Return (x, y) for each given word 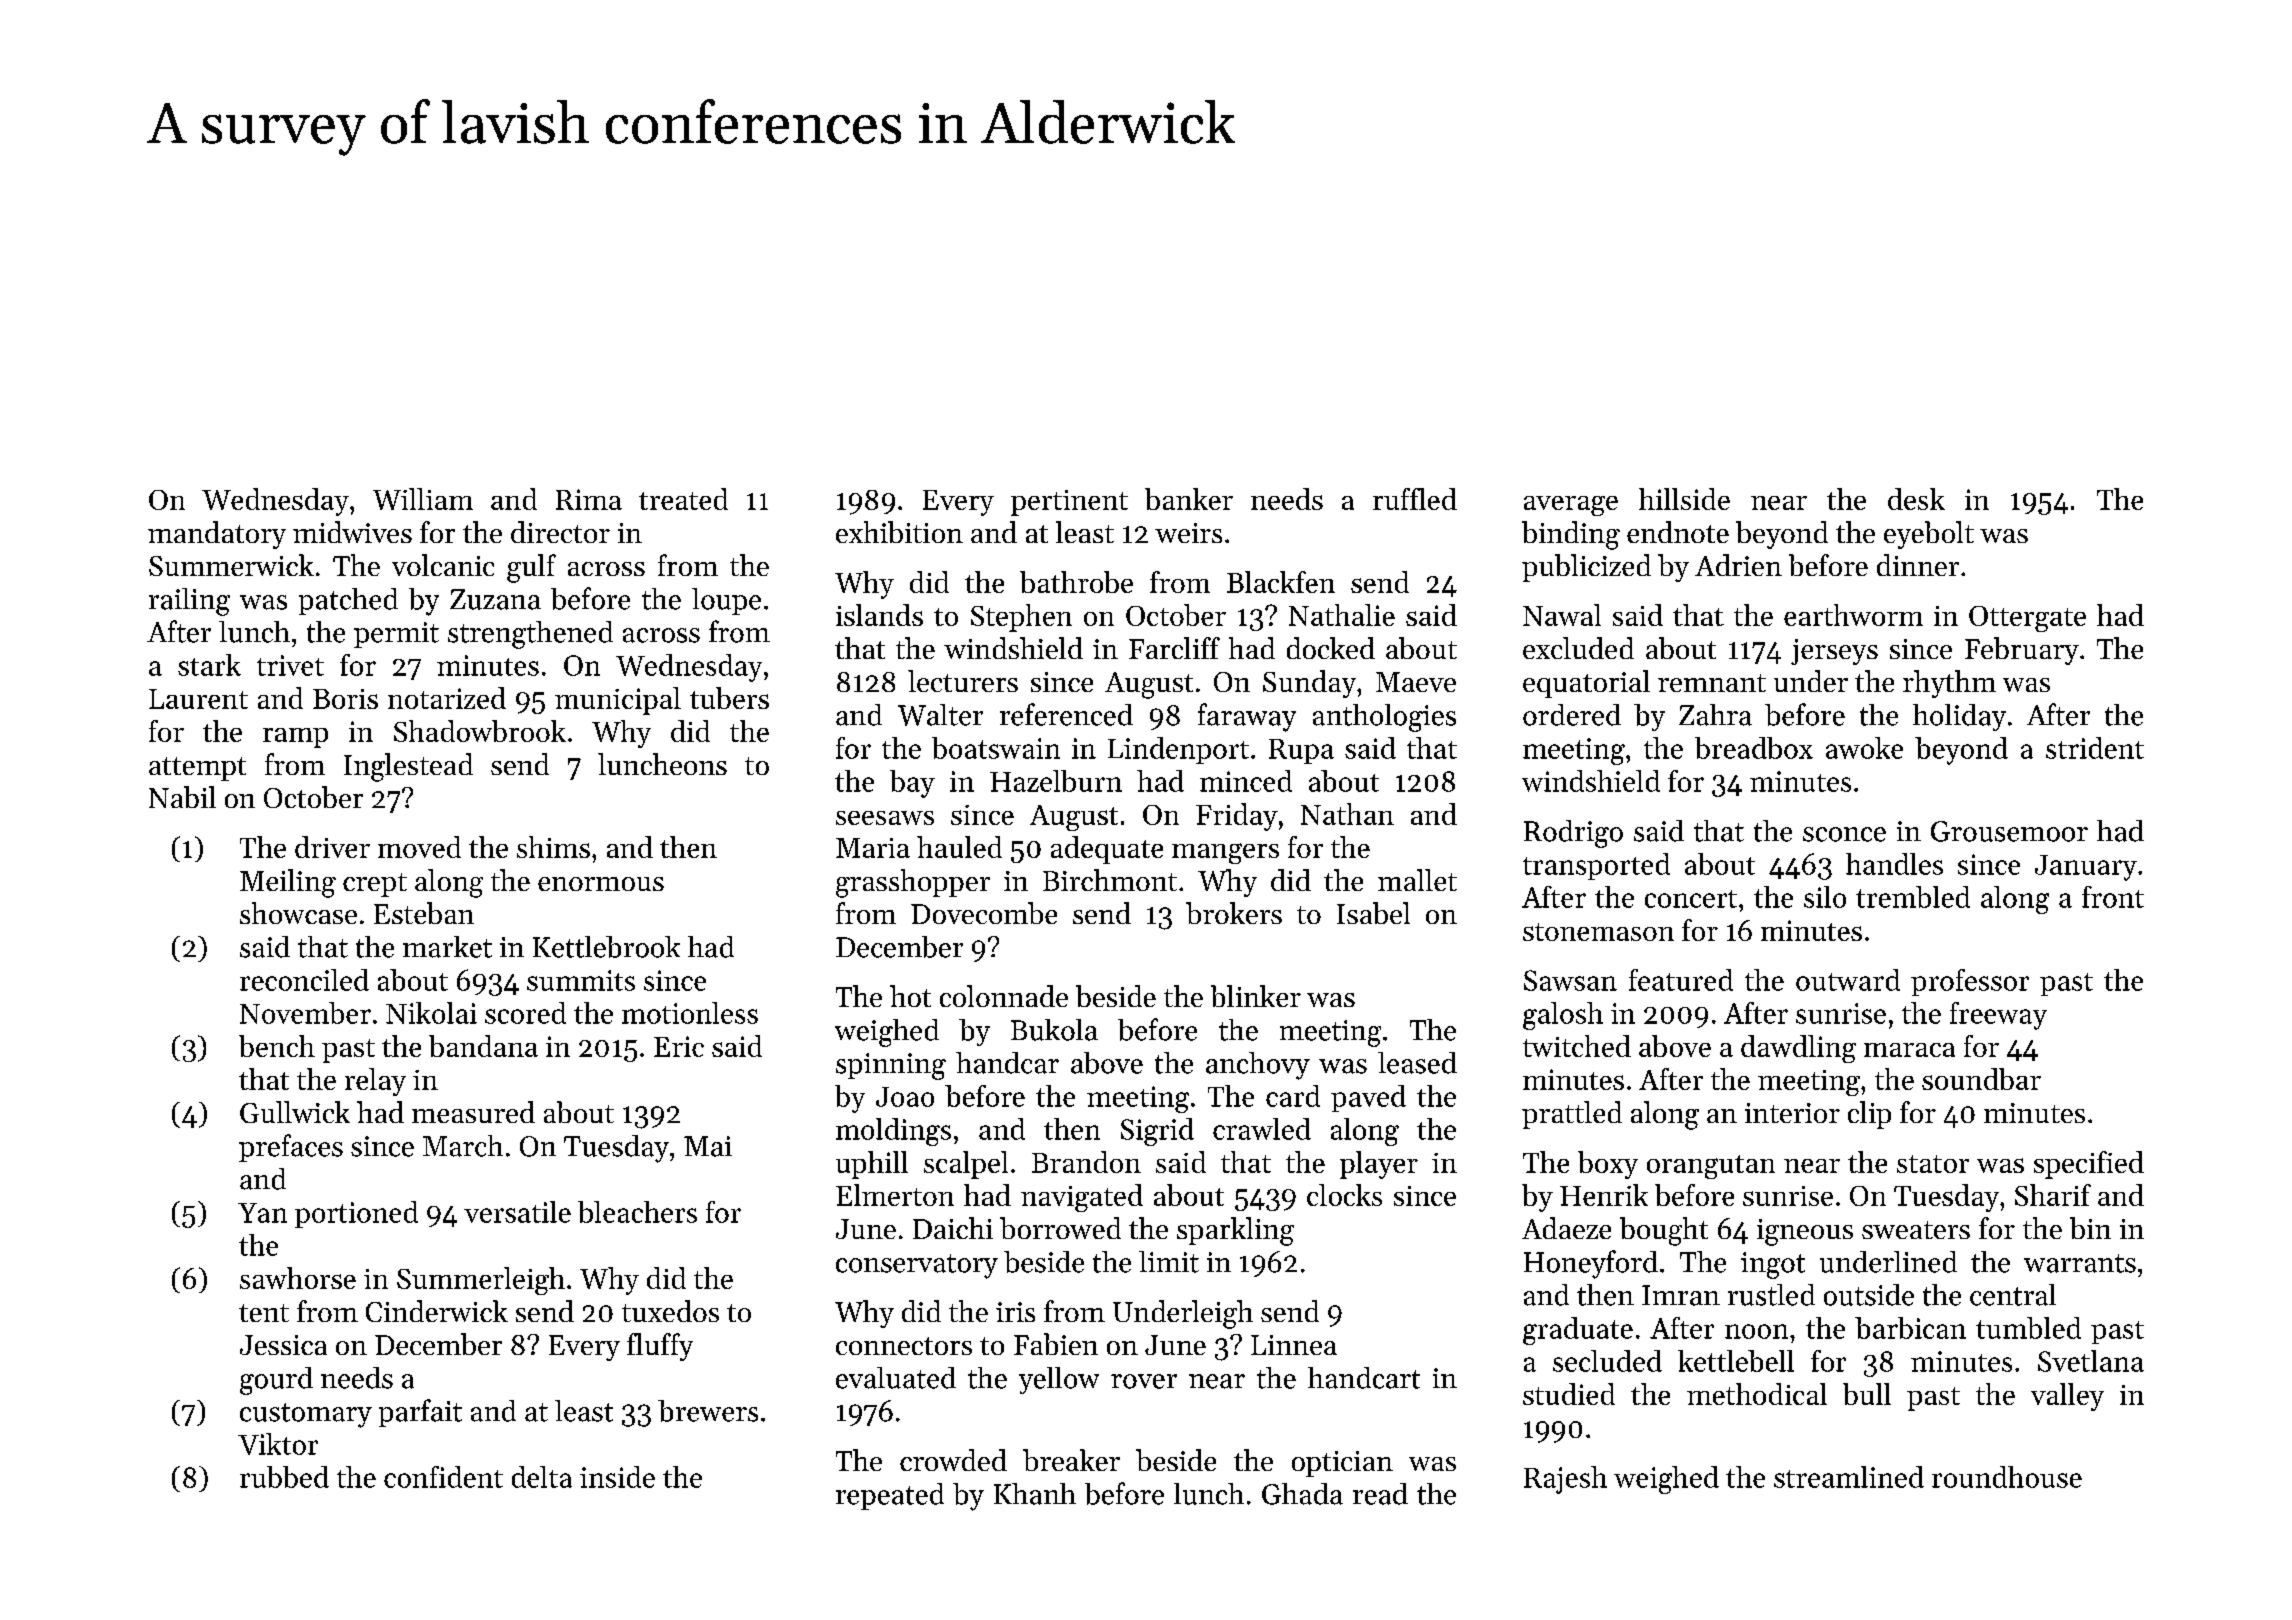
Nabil (182, 797)
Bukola (1054, 1030)
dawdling (1798, 1049)
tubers (729, 698)
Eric (679, 1046)
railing (189, 602)
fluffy (660, 1347)
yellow (1059, 1380)
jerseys (1834, 652)
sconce (1844, 834)
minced (1246, 781)
